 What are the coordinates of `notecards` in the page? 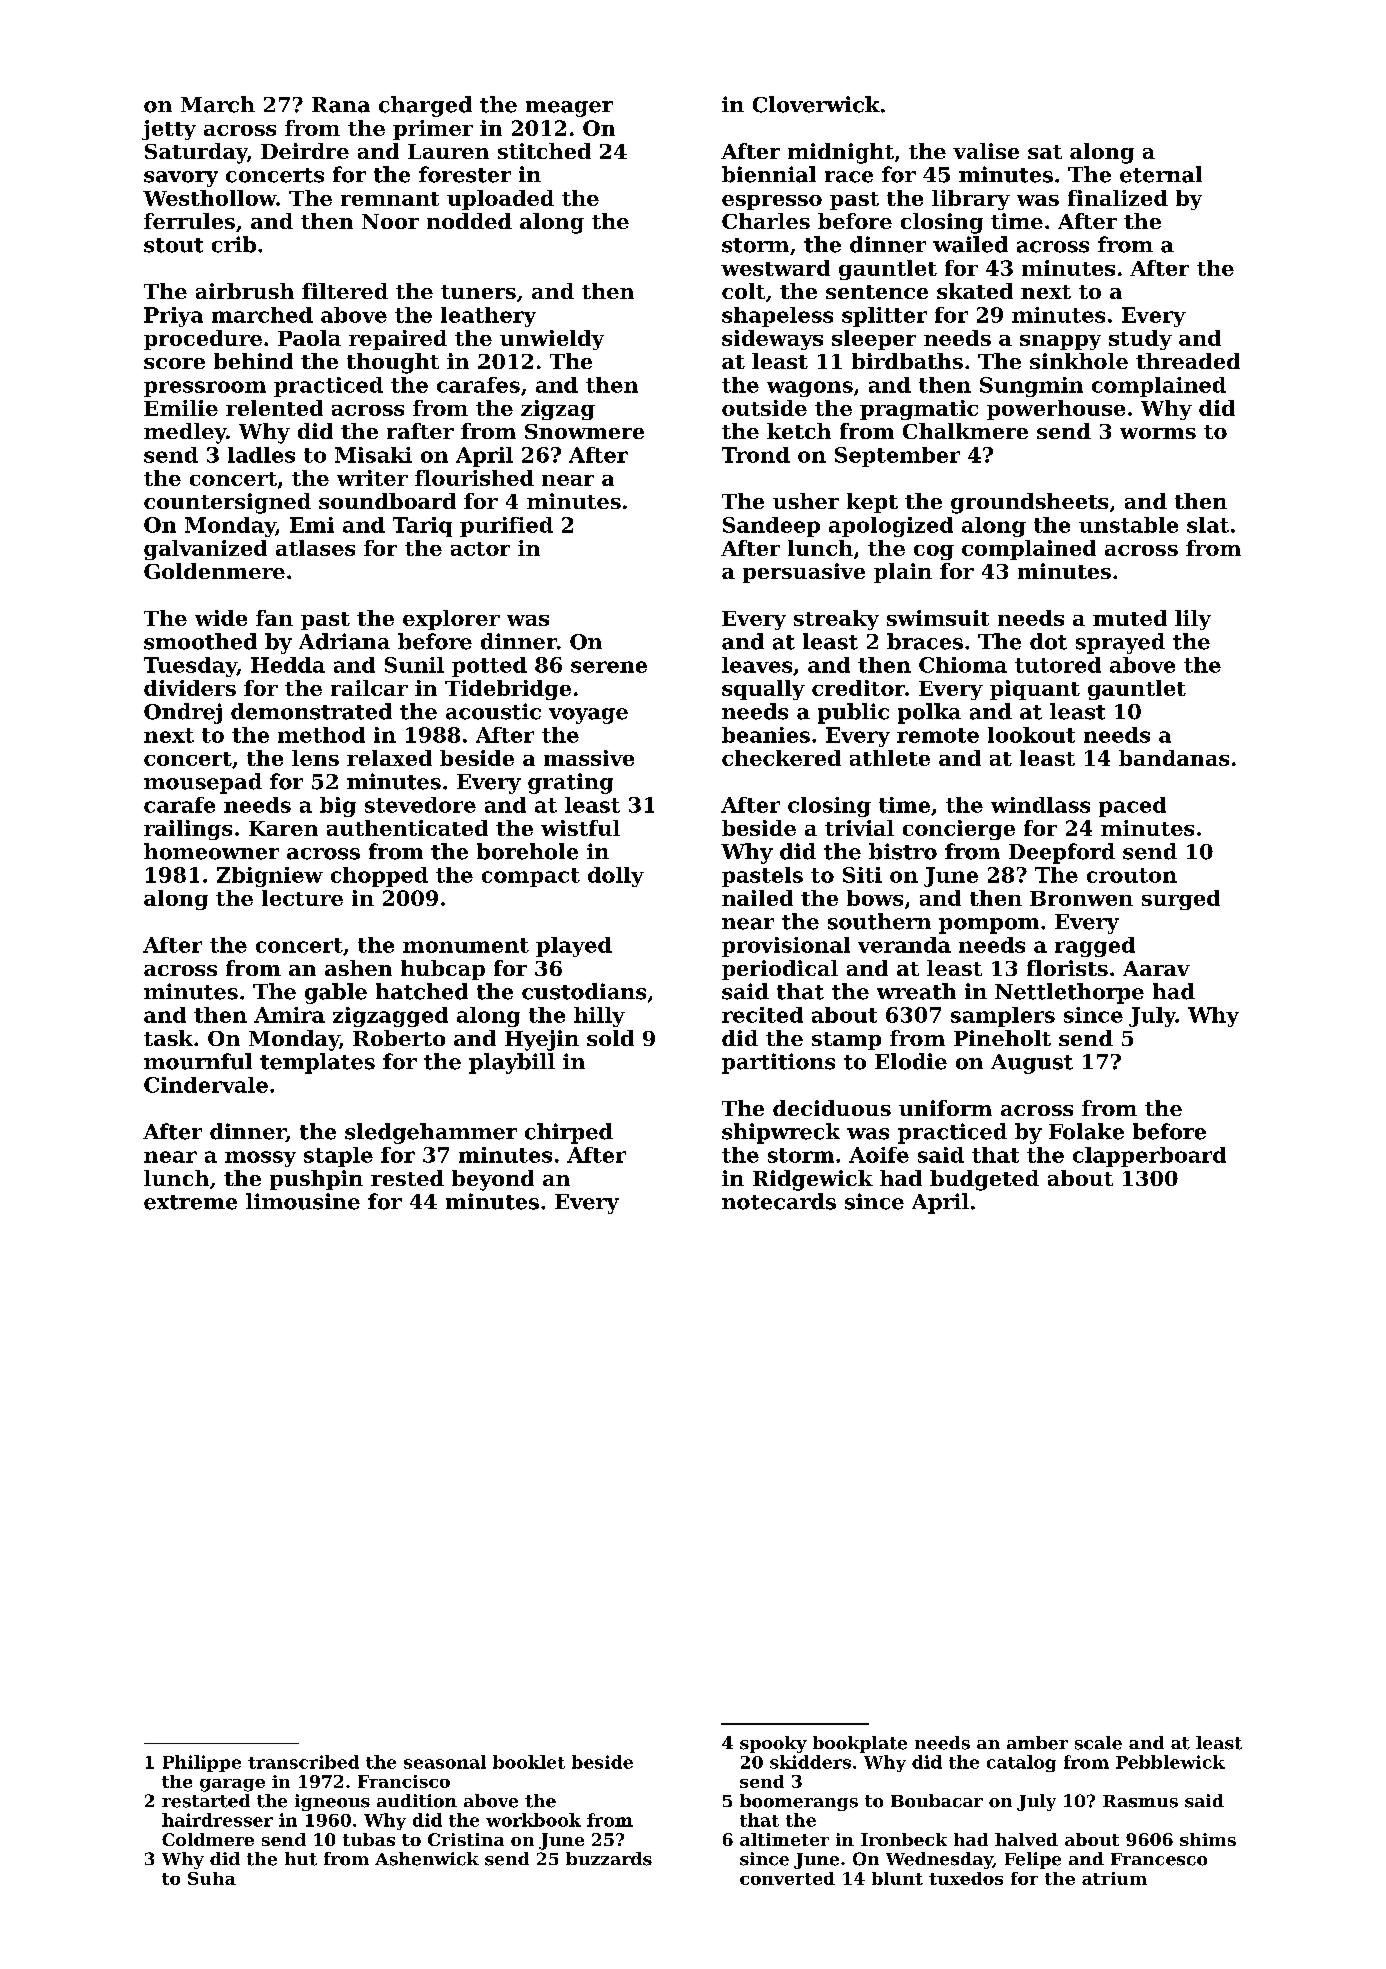 It's located at (779, 1201).
